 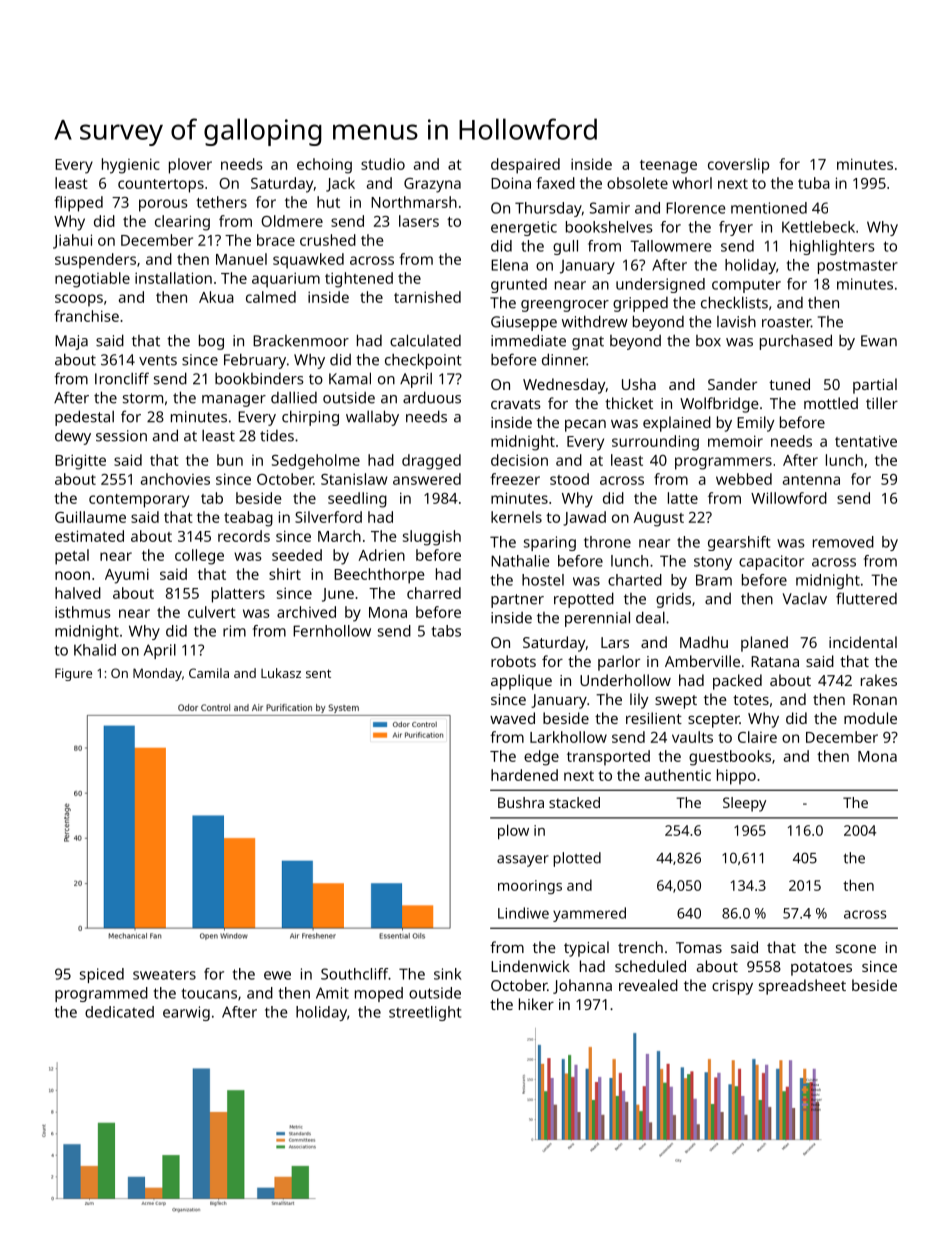 What do you see at coordinates (80, 462) in the page?
I see `Brigitte` at bounding box center [80, 462].
